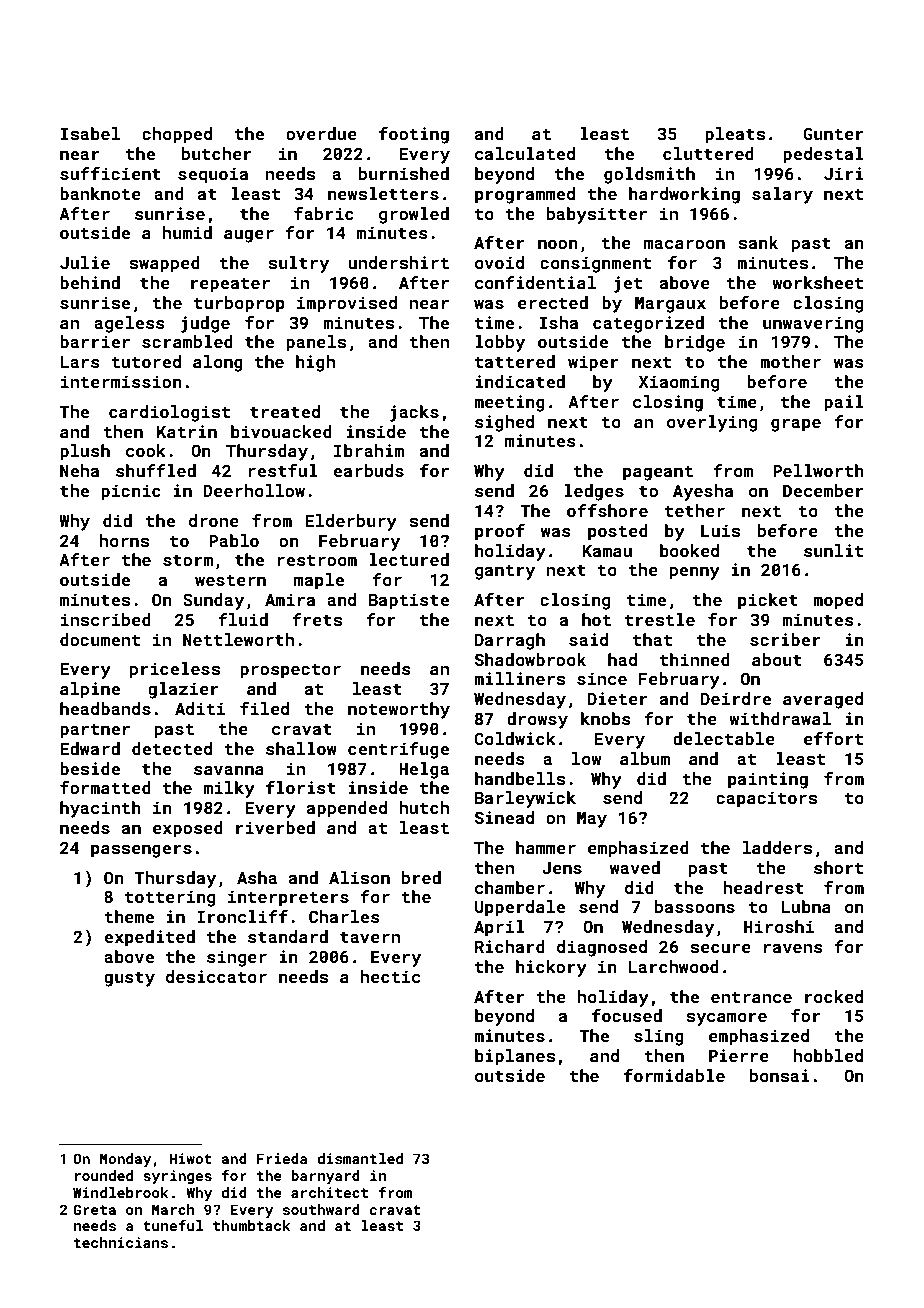 Image resolution: width=924 pixels, height=1308 pixels. What do you see at coordinates (828, 1055) in the image?
I see `hobbled` at bounding box center [828, 1055].
